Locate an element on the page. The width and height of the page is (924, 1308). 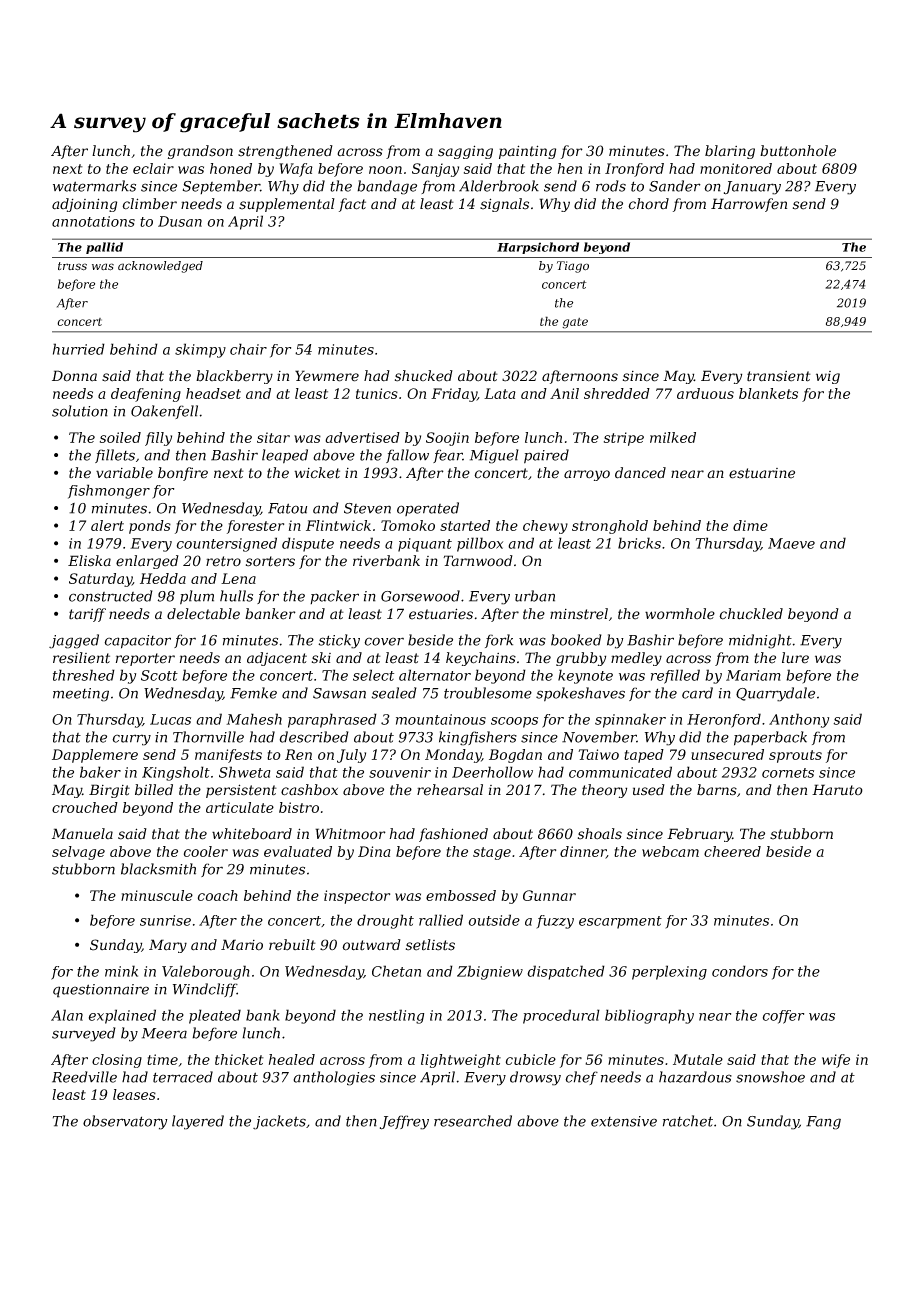
Soojin is located at coordinates (447, 439).
